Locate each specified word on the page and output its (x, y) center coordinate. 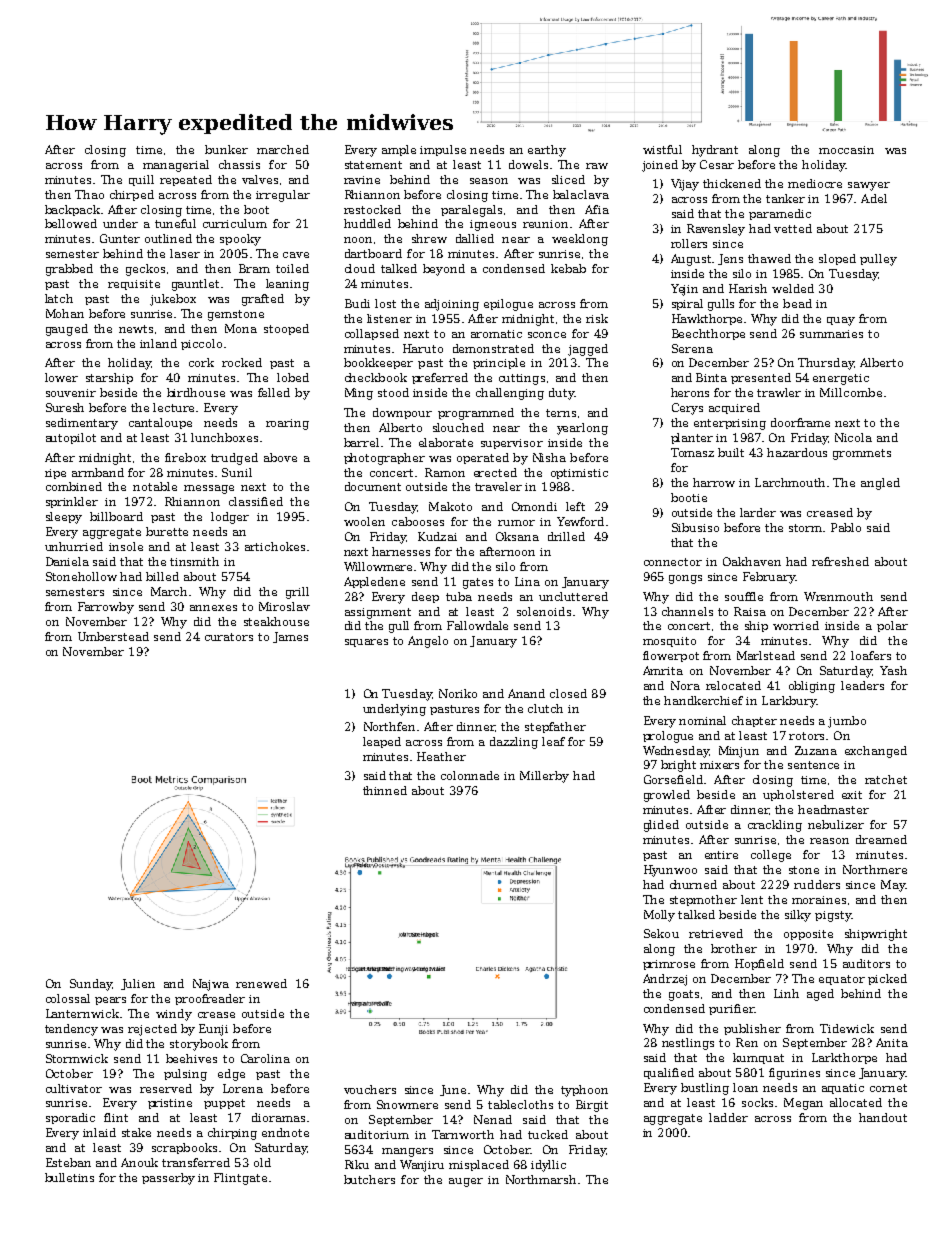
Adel (874, 198)
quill (141, 180)
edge (231, 1075)
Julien (138, 984)
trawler (779, 392)
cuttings (522, 379)
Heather (441, 756)
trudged (234, 459)
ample (399, 150)
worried (796, 625)
